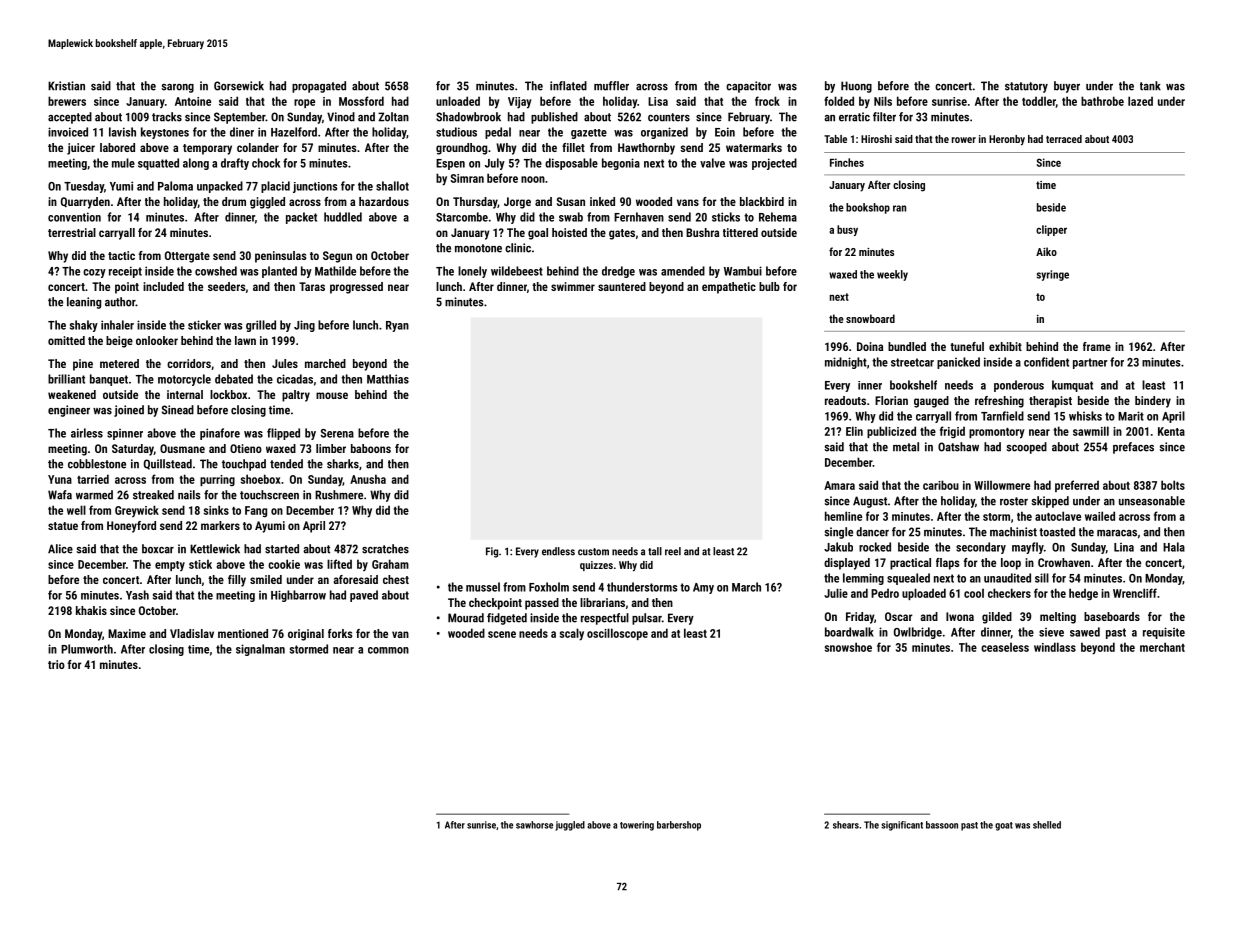 The height and width of the screenshot is (952, 1233). I want to click on snowshoe, so click(848, 647).
